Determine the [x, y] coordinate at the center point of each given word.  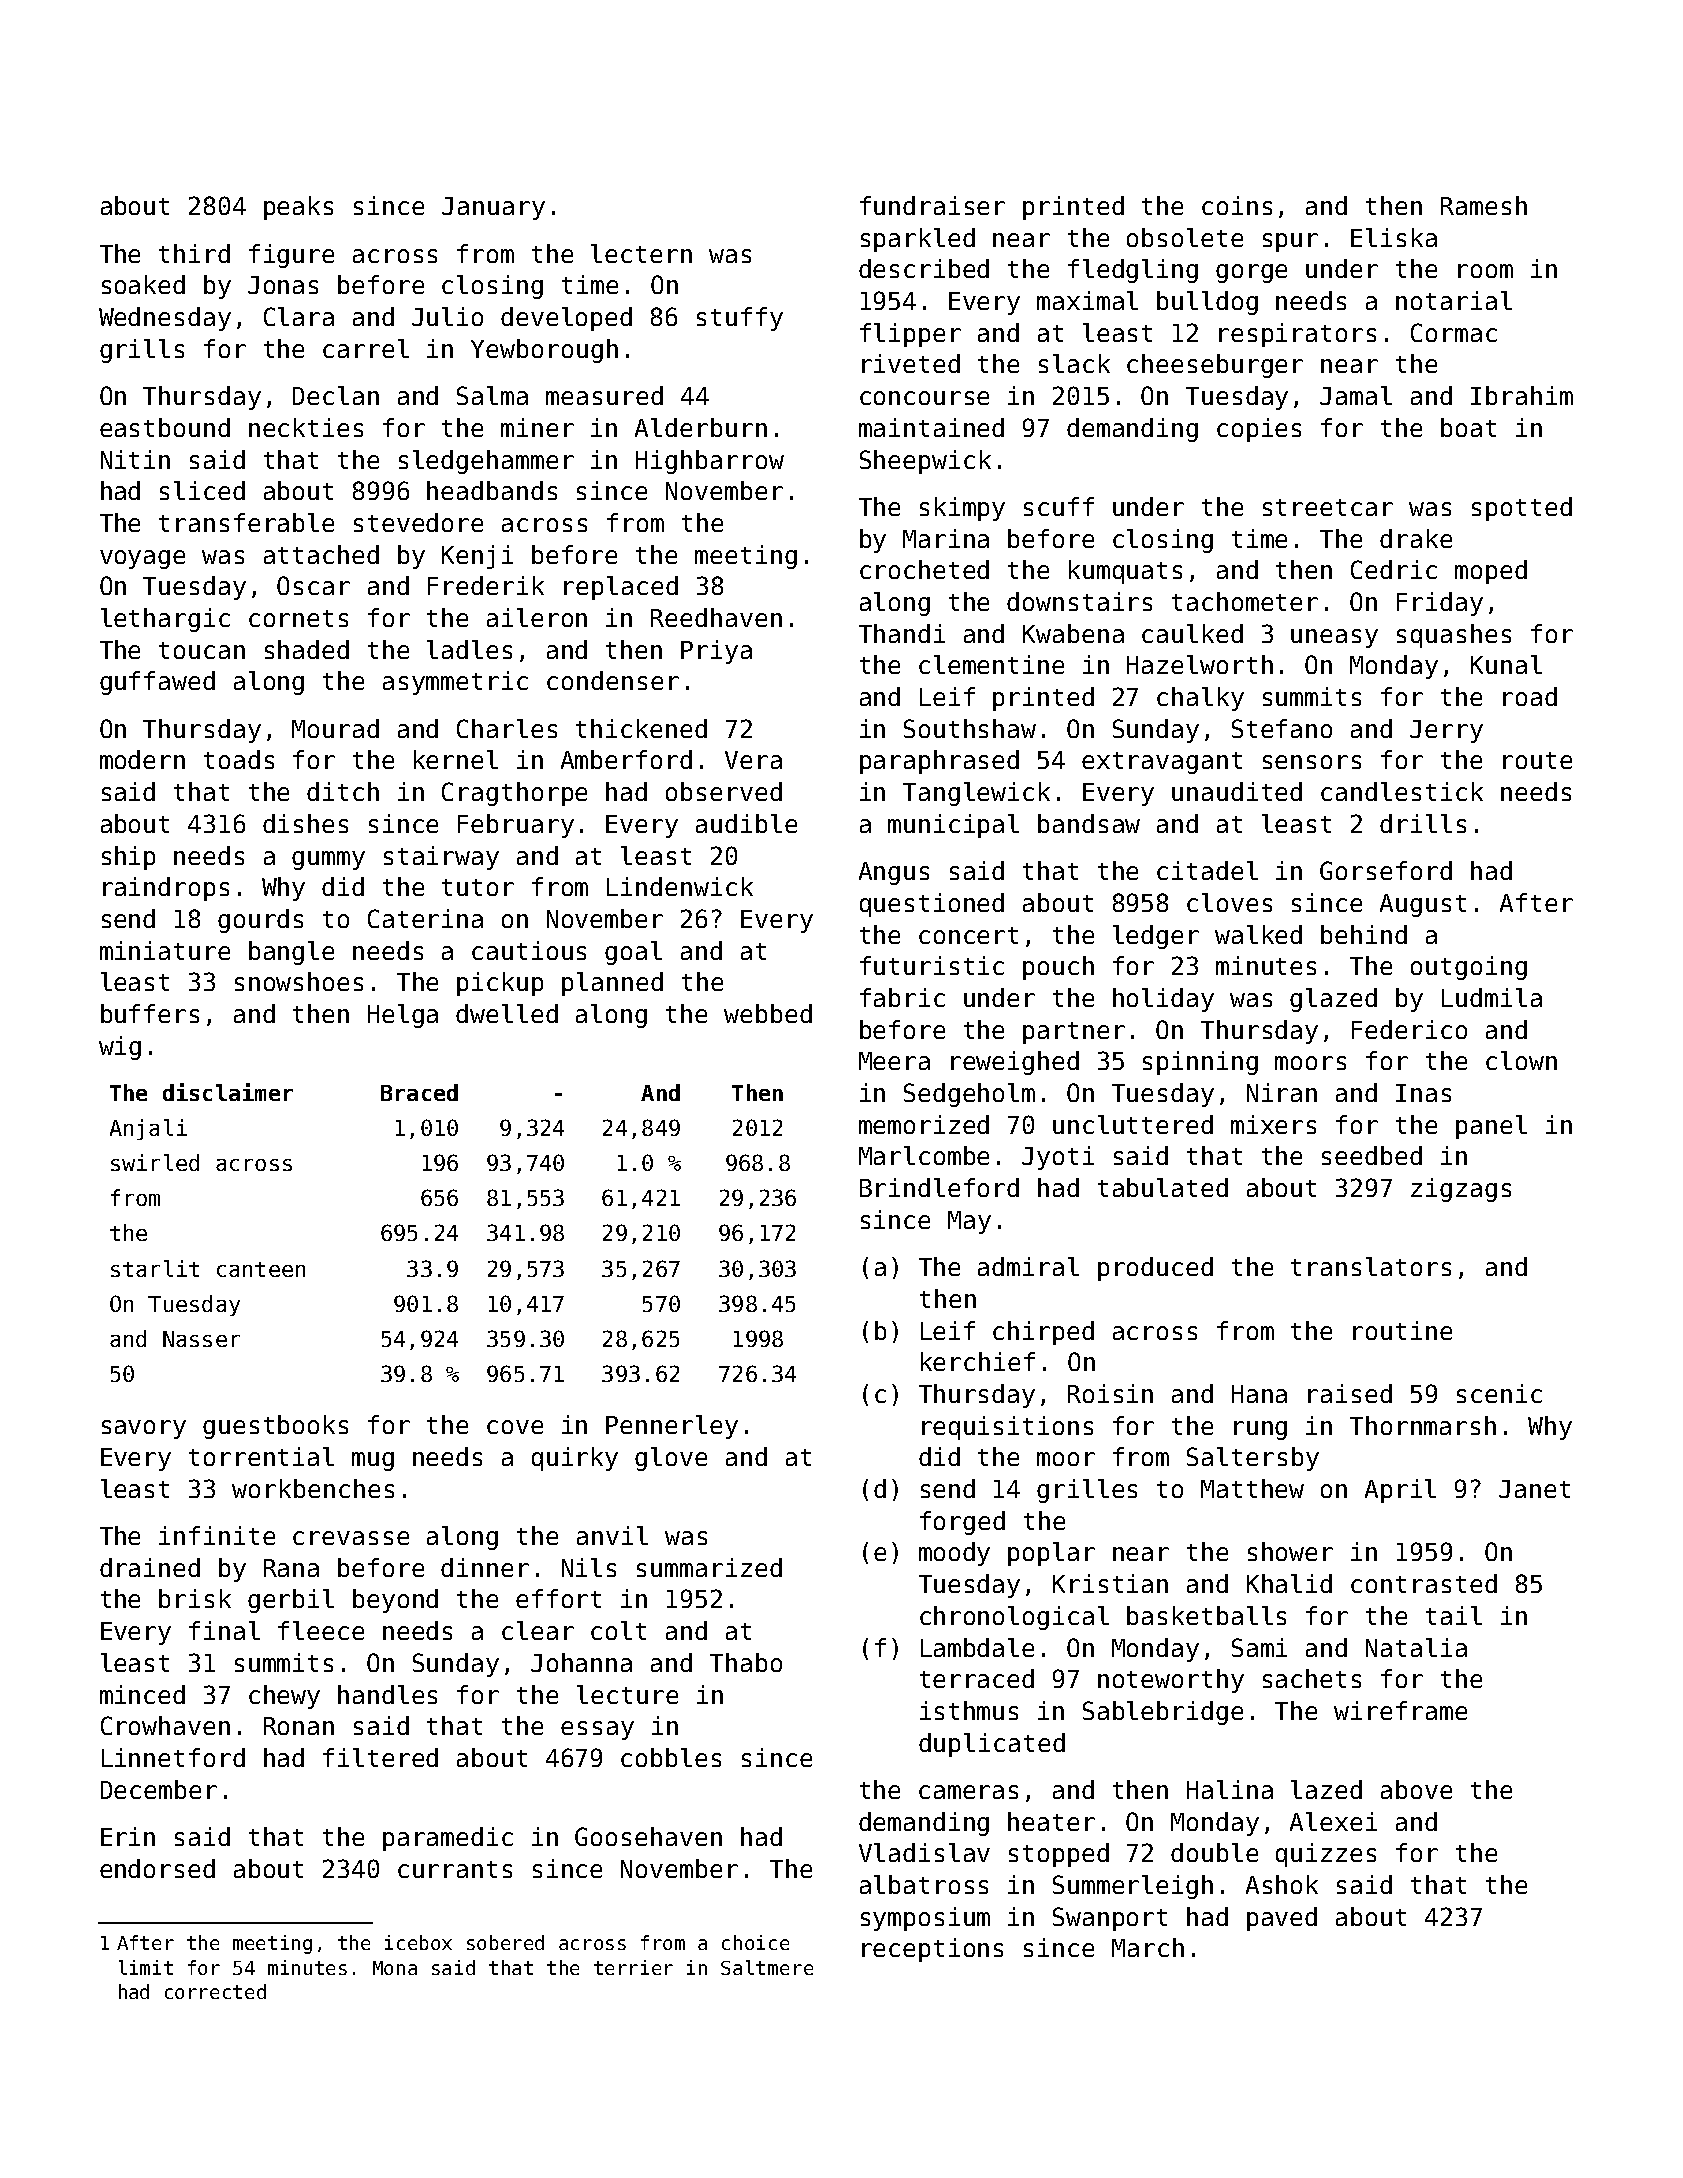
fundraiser [932, 205]
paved [1282, 1919]
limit [146, 1967]
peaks [298, 208]
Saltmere [767, 1967]
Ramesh [1484, 205]
